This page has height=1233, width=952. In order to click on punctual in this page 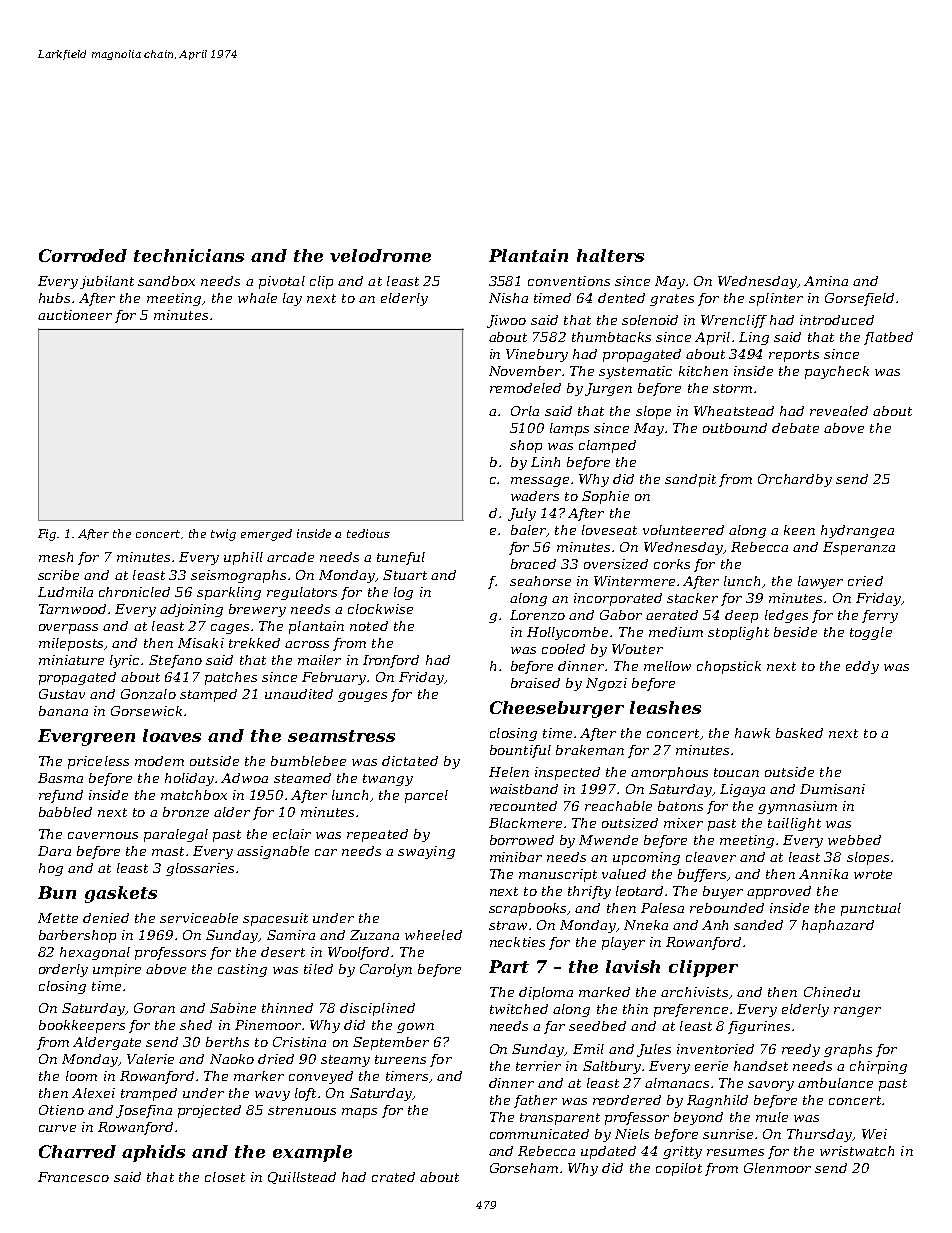, I will do `click(871, 909)`.
